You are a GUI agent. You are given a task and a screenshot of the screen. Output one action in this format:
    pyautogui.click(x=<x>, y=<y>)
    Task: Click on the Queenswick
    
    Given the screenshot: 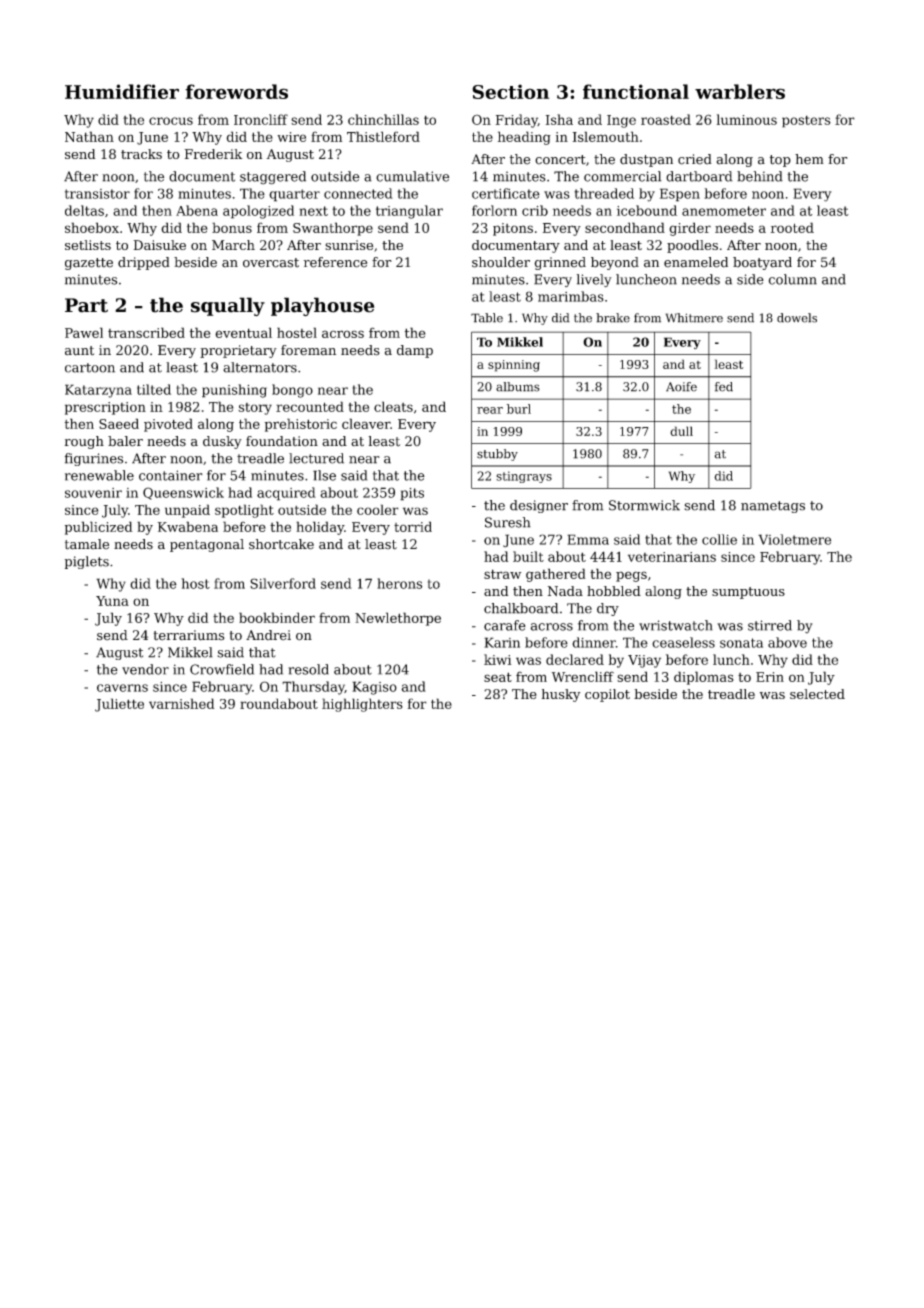 What is the action you would take?
    pyautogui.click(x=183, y=493)
